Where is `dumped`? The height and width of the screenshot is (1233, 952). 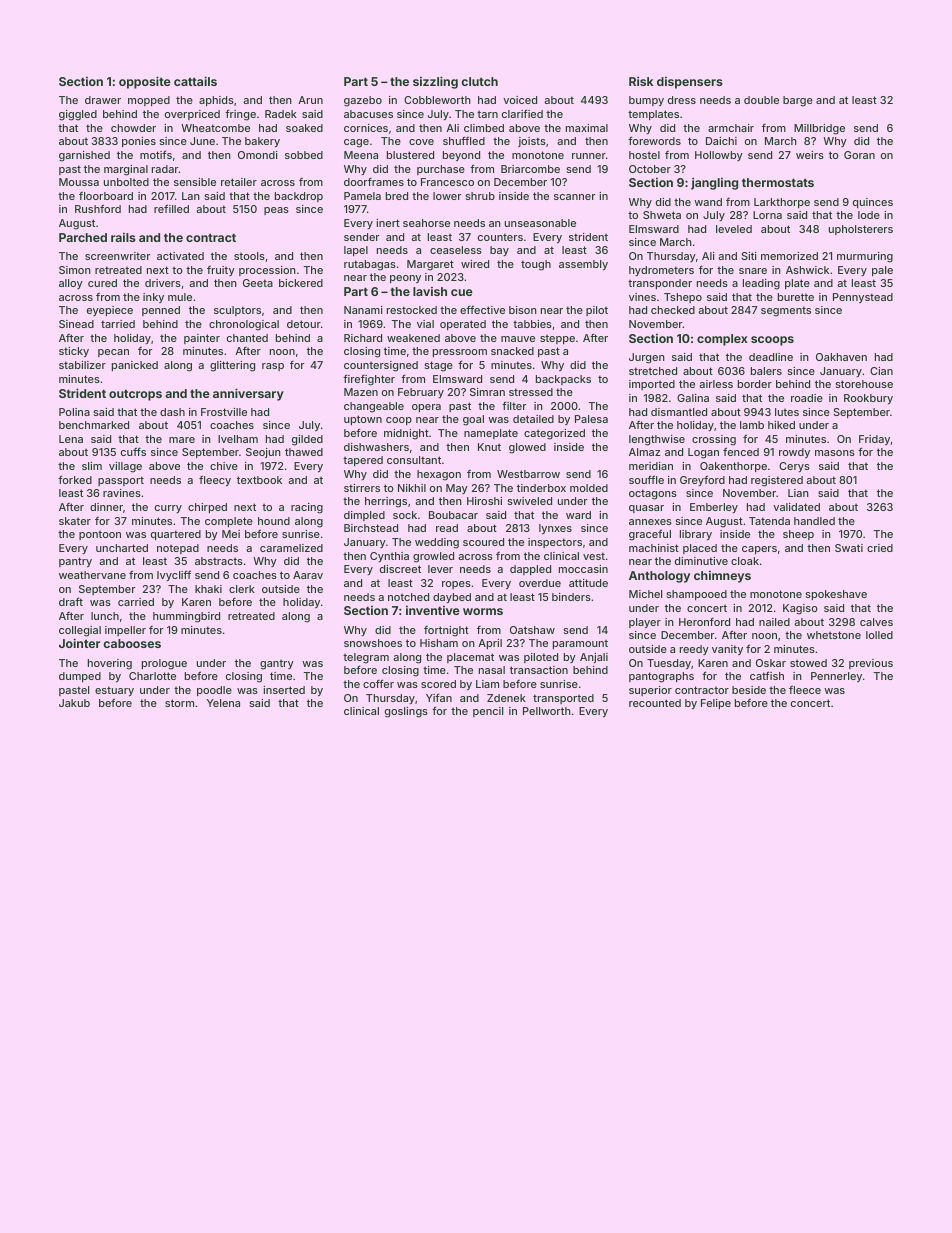 dumped is located at coordinates (80, 677).
